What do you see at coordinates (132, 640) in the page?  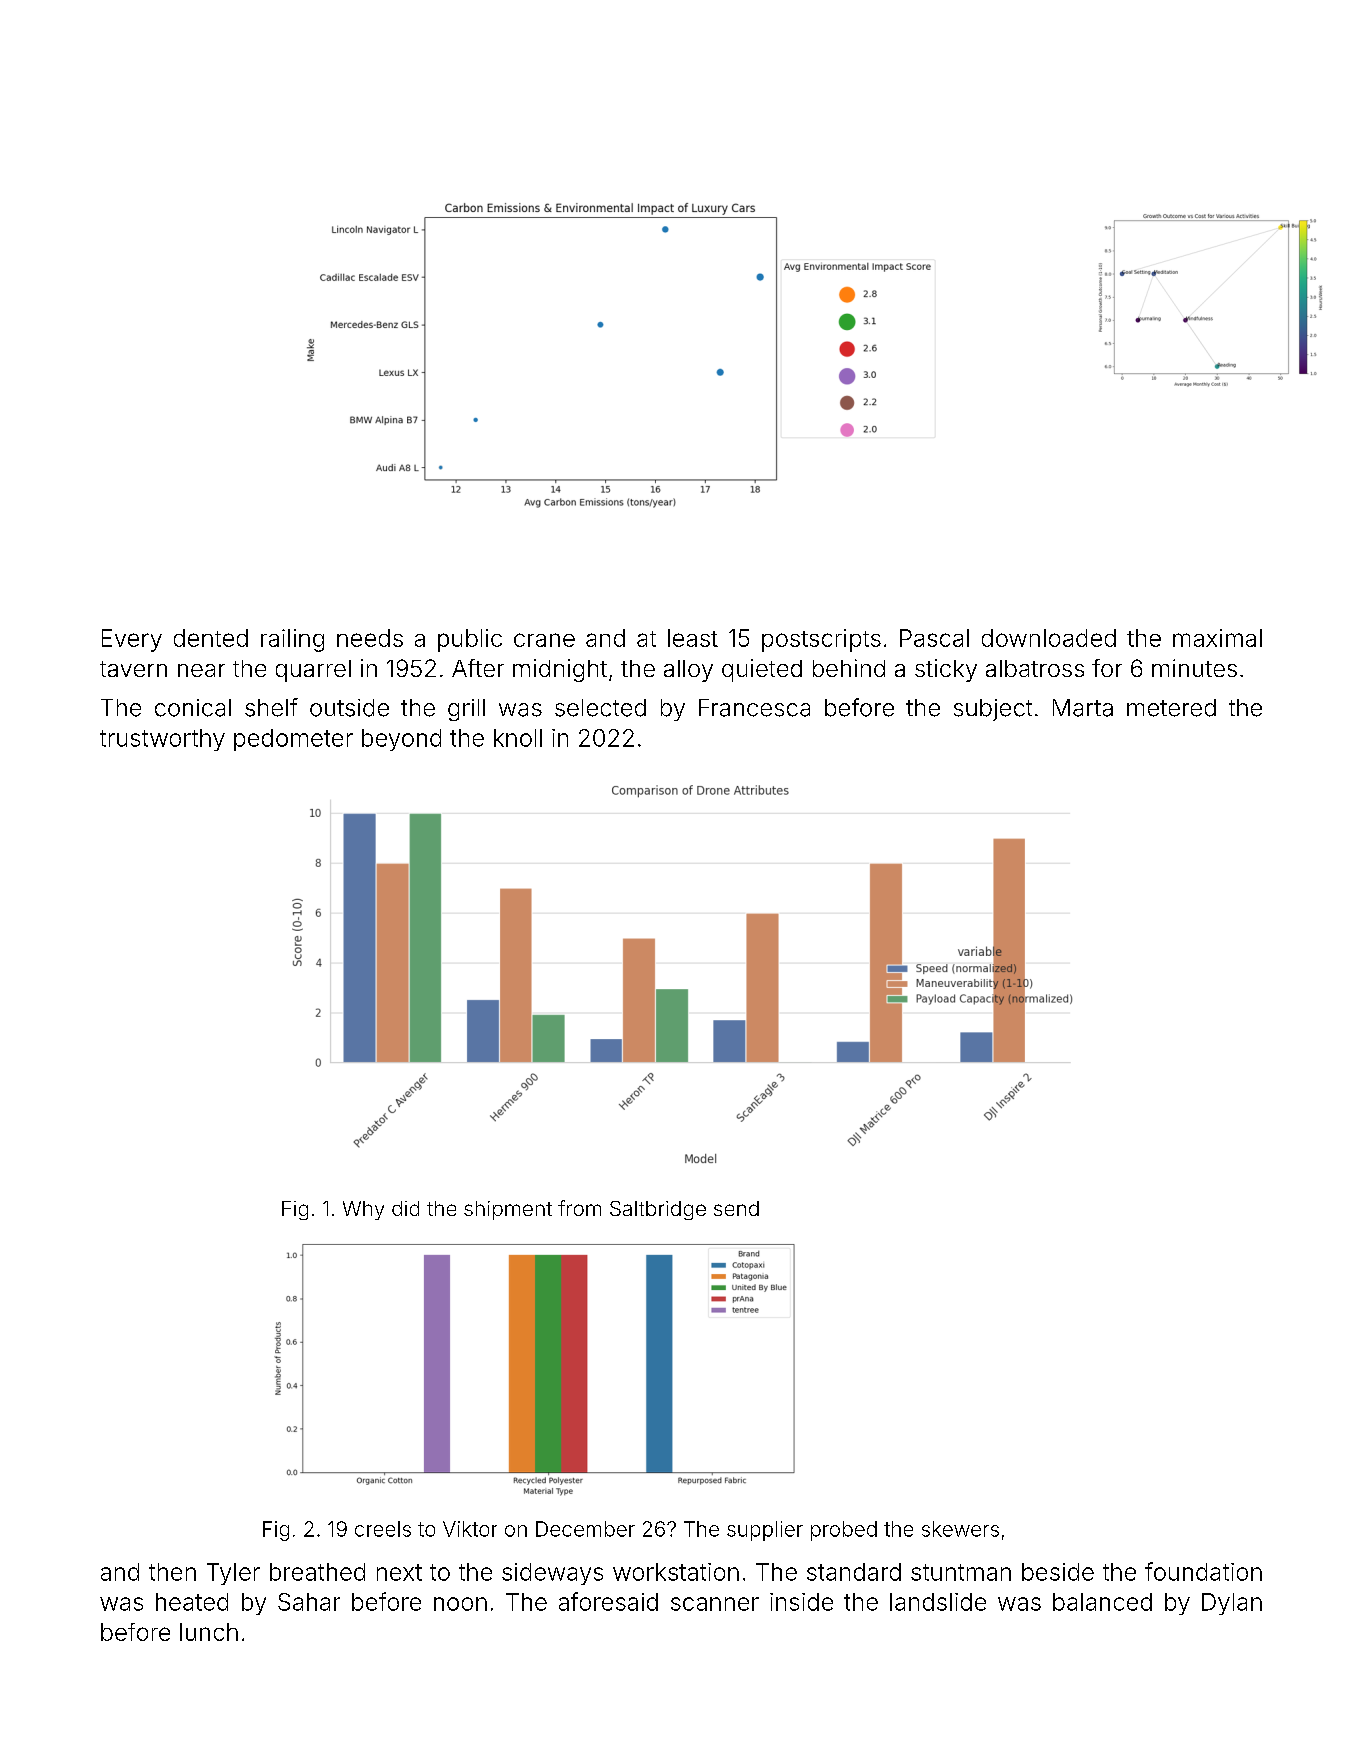 I see `Every` at bounding box center [132, 640].
